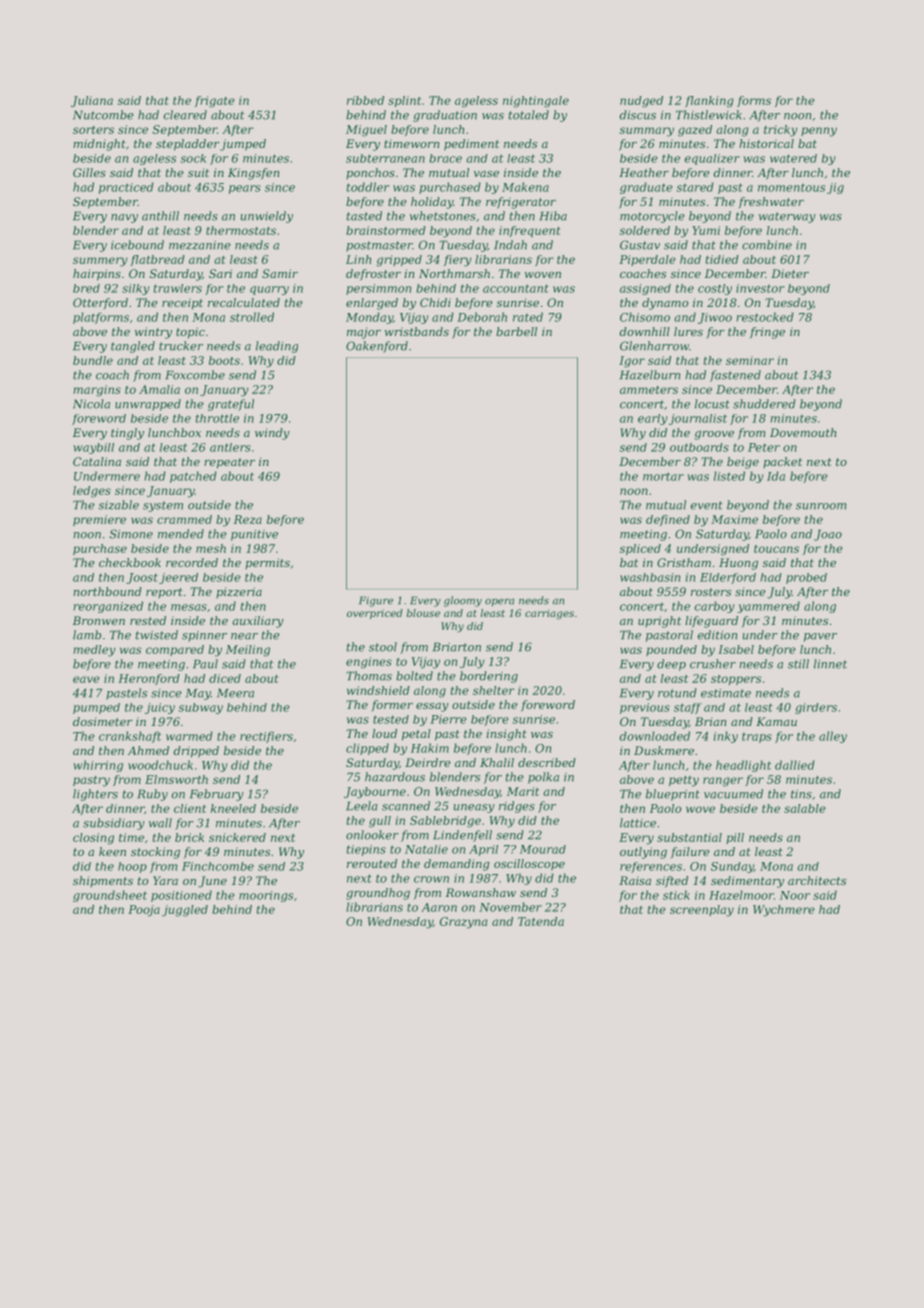 This document has height=1308, width=924. What do you see at coordinates (395, 777) in the document?
I see `hazardous` at bounding box center [395, 777].
